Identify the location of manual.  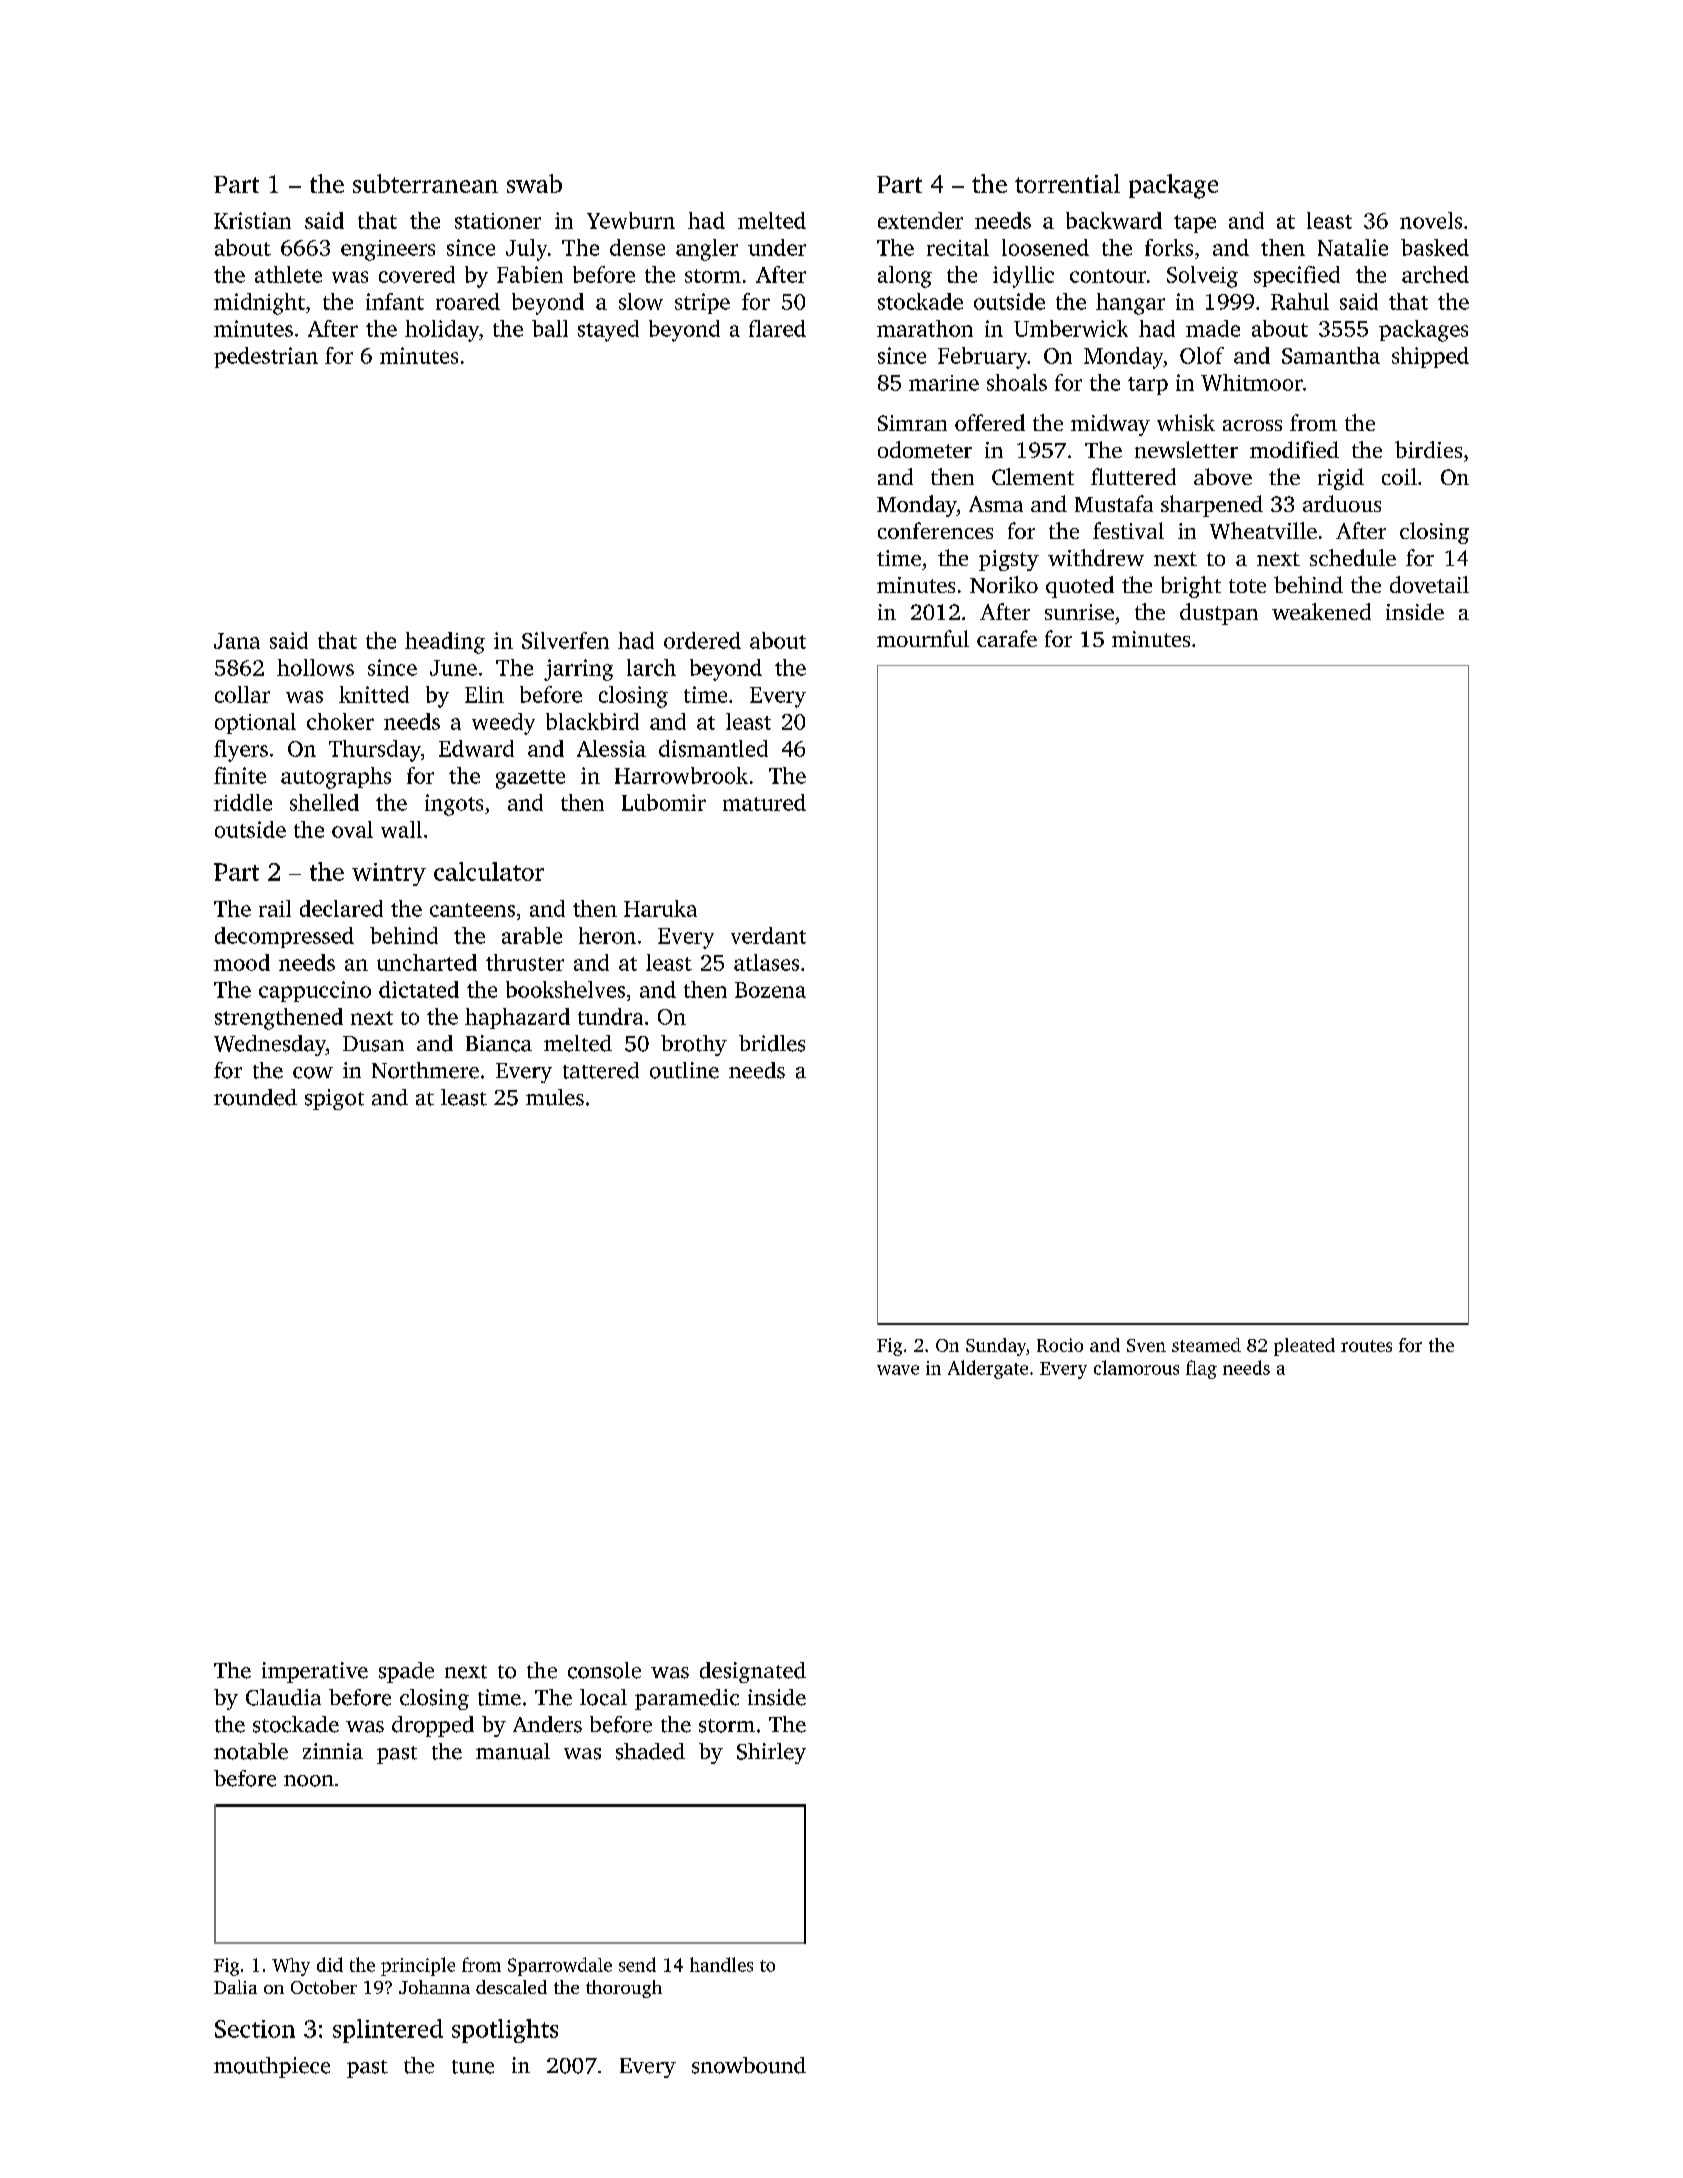
(513, 1751).
